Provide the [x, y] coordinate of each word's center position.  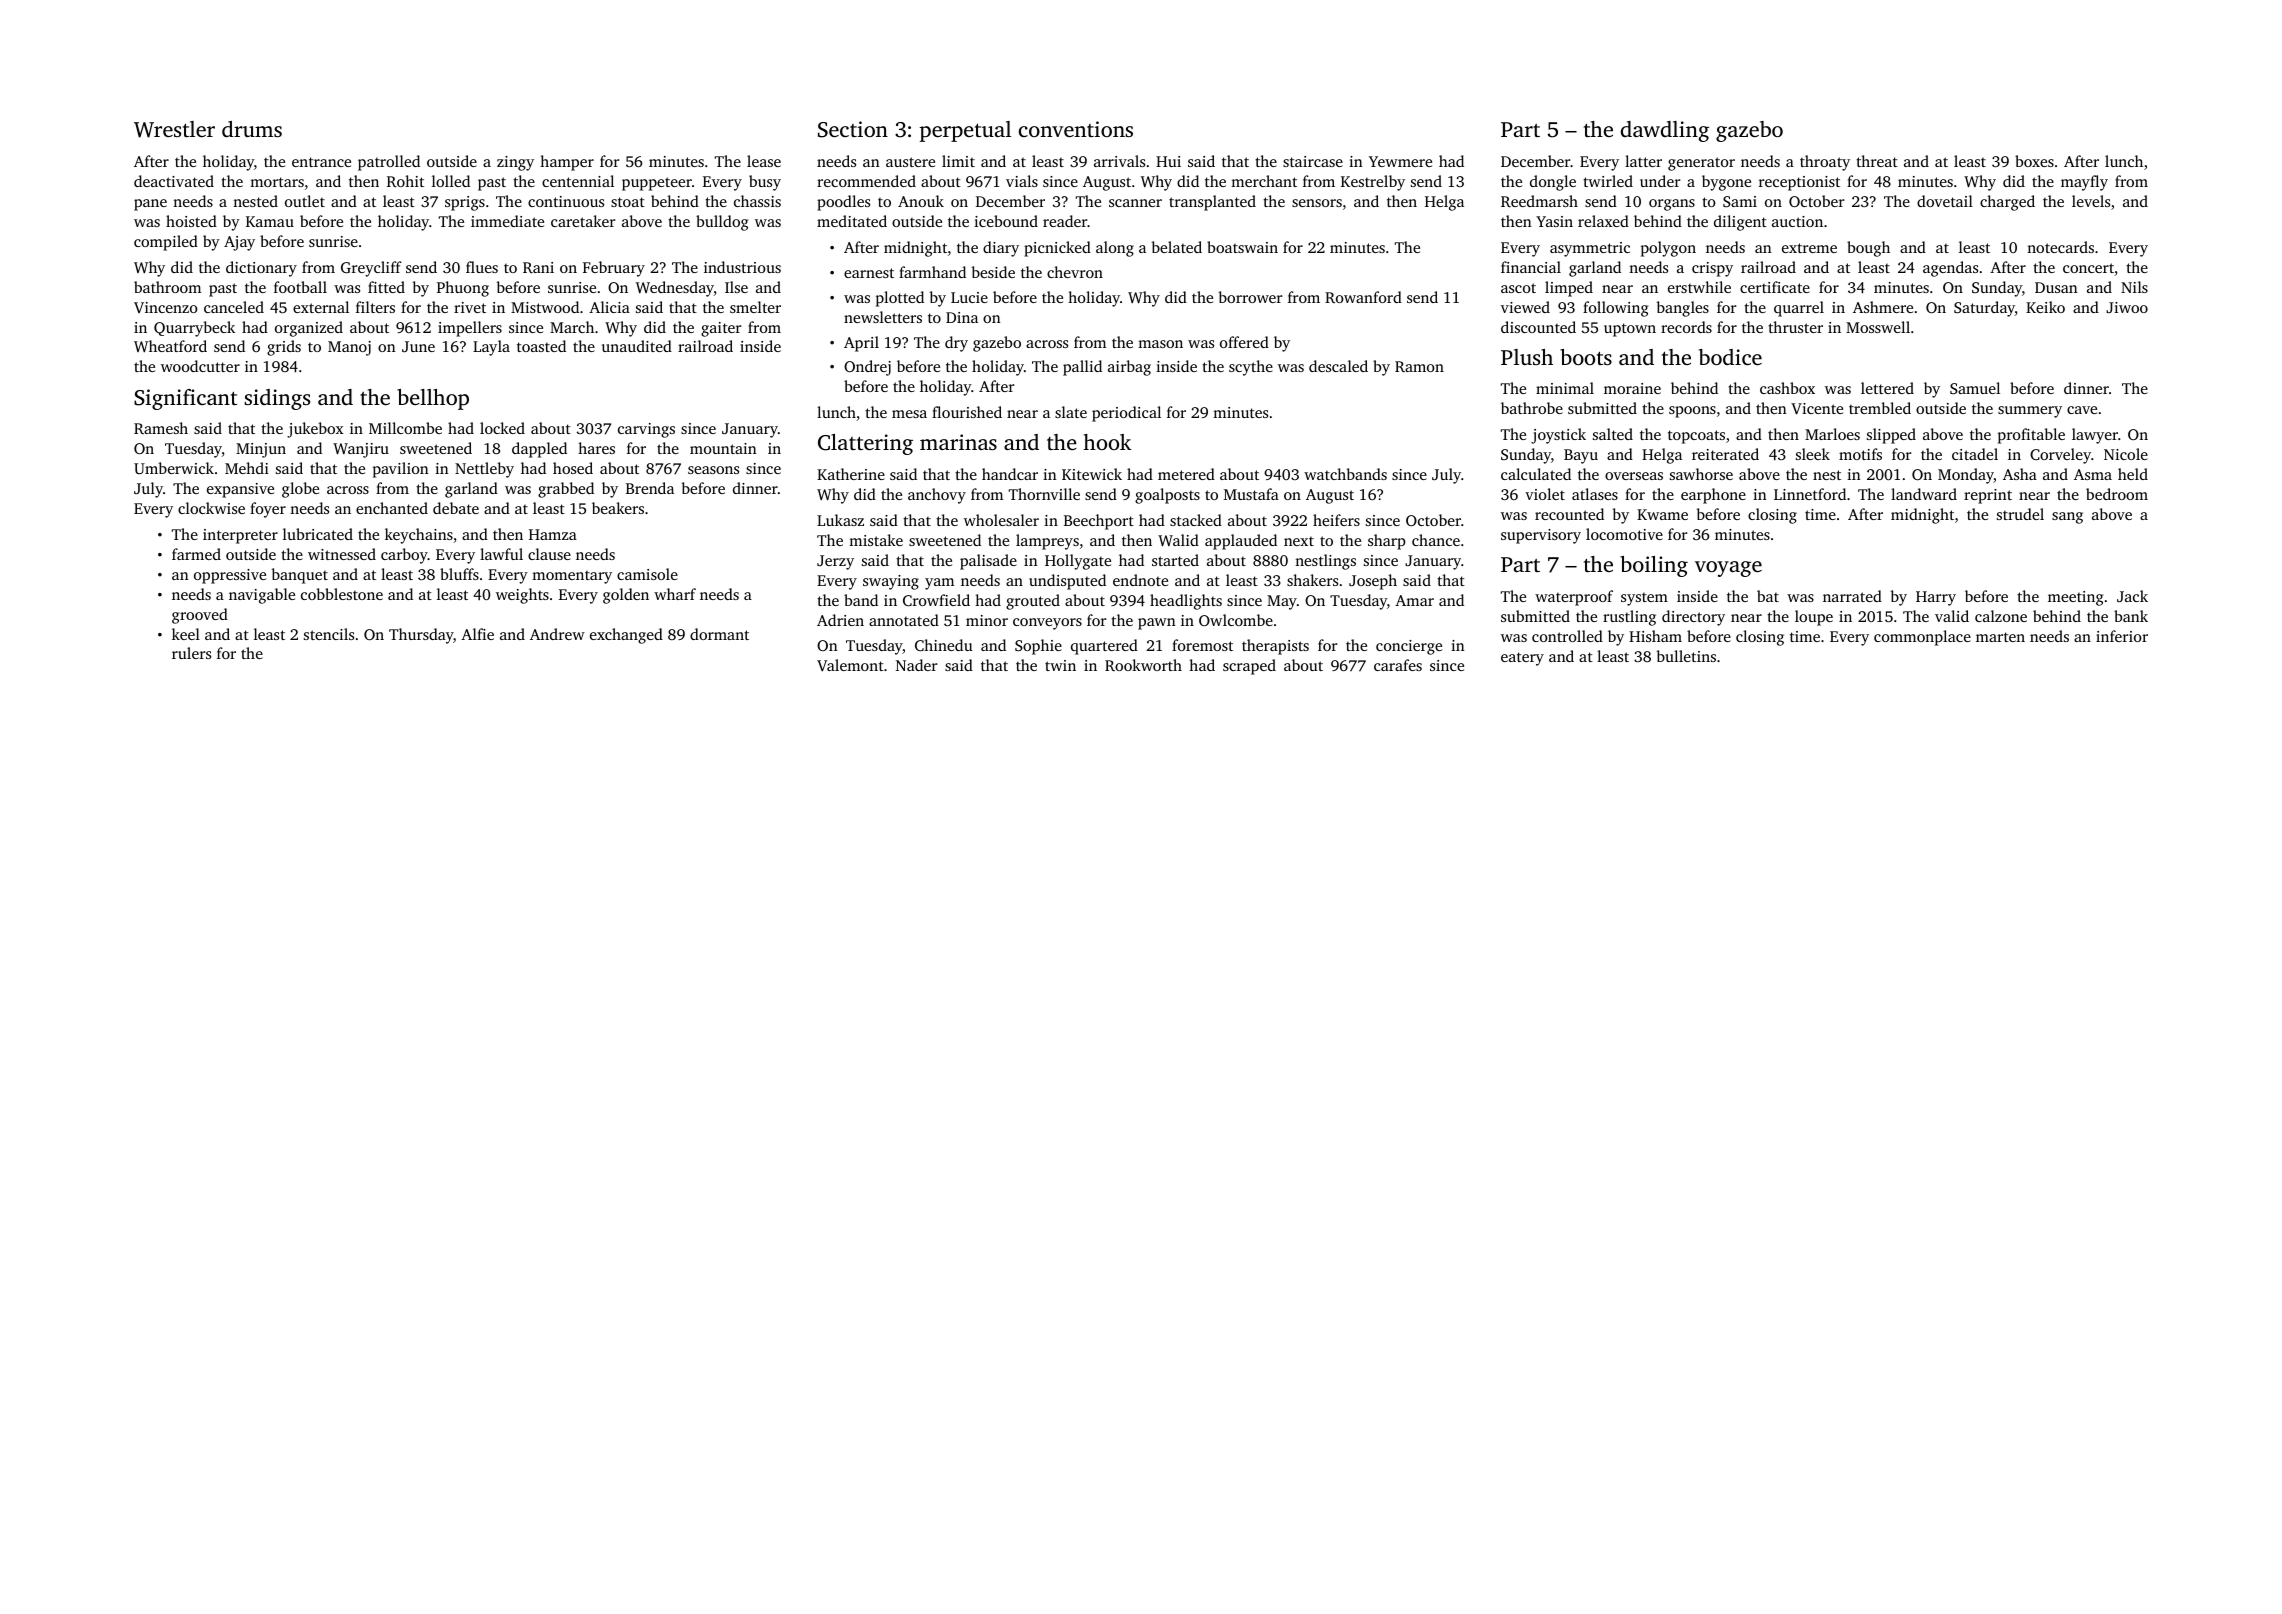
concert [2088, 268]
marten [2000, 637]
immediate [507, 221]
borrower [1251, 297]
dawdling [1665, 131]
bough [1868, 249]
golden [626, 596]
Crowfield [936, 600]
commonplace [1922, 638]
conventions [1076, 129]
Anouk [921, 201]
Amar [1414, 600]
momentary [572, 577]
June [418, 346]
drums [252, 129]
